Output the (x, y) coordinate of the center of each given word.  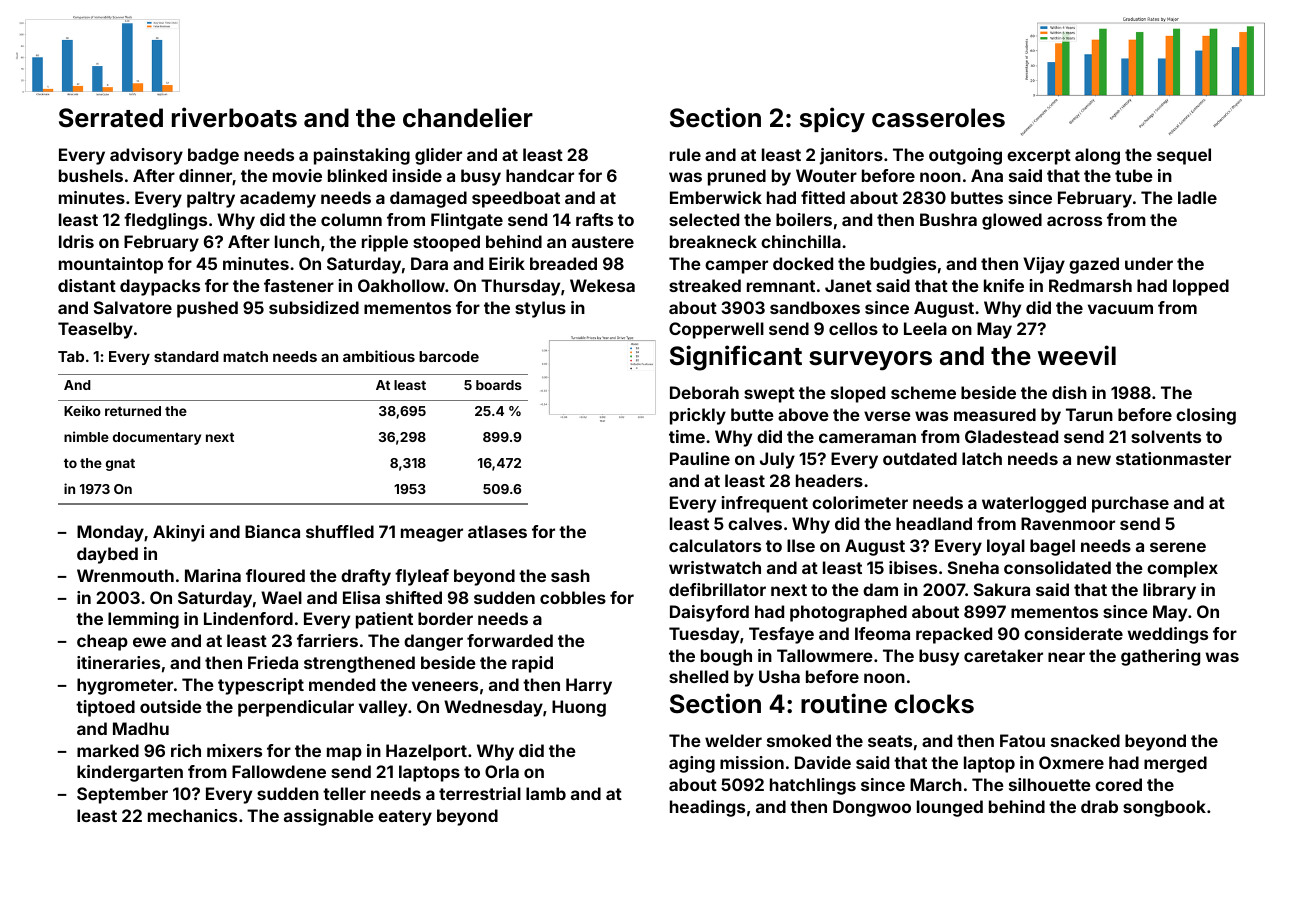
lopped (1201, 287)
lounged (950, 808)
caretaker (1003, 655)
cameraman (867, 438)
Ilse (801, 545)
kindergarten (130, 773)
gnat (120, 465)
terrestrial (480, 793)
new (1094, 460)
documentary (157, 438)
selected (704, 219)
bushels (91, 175)
